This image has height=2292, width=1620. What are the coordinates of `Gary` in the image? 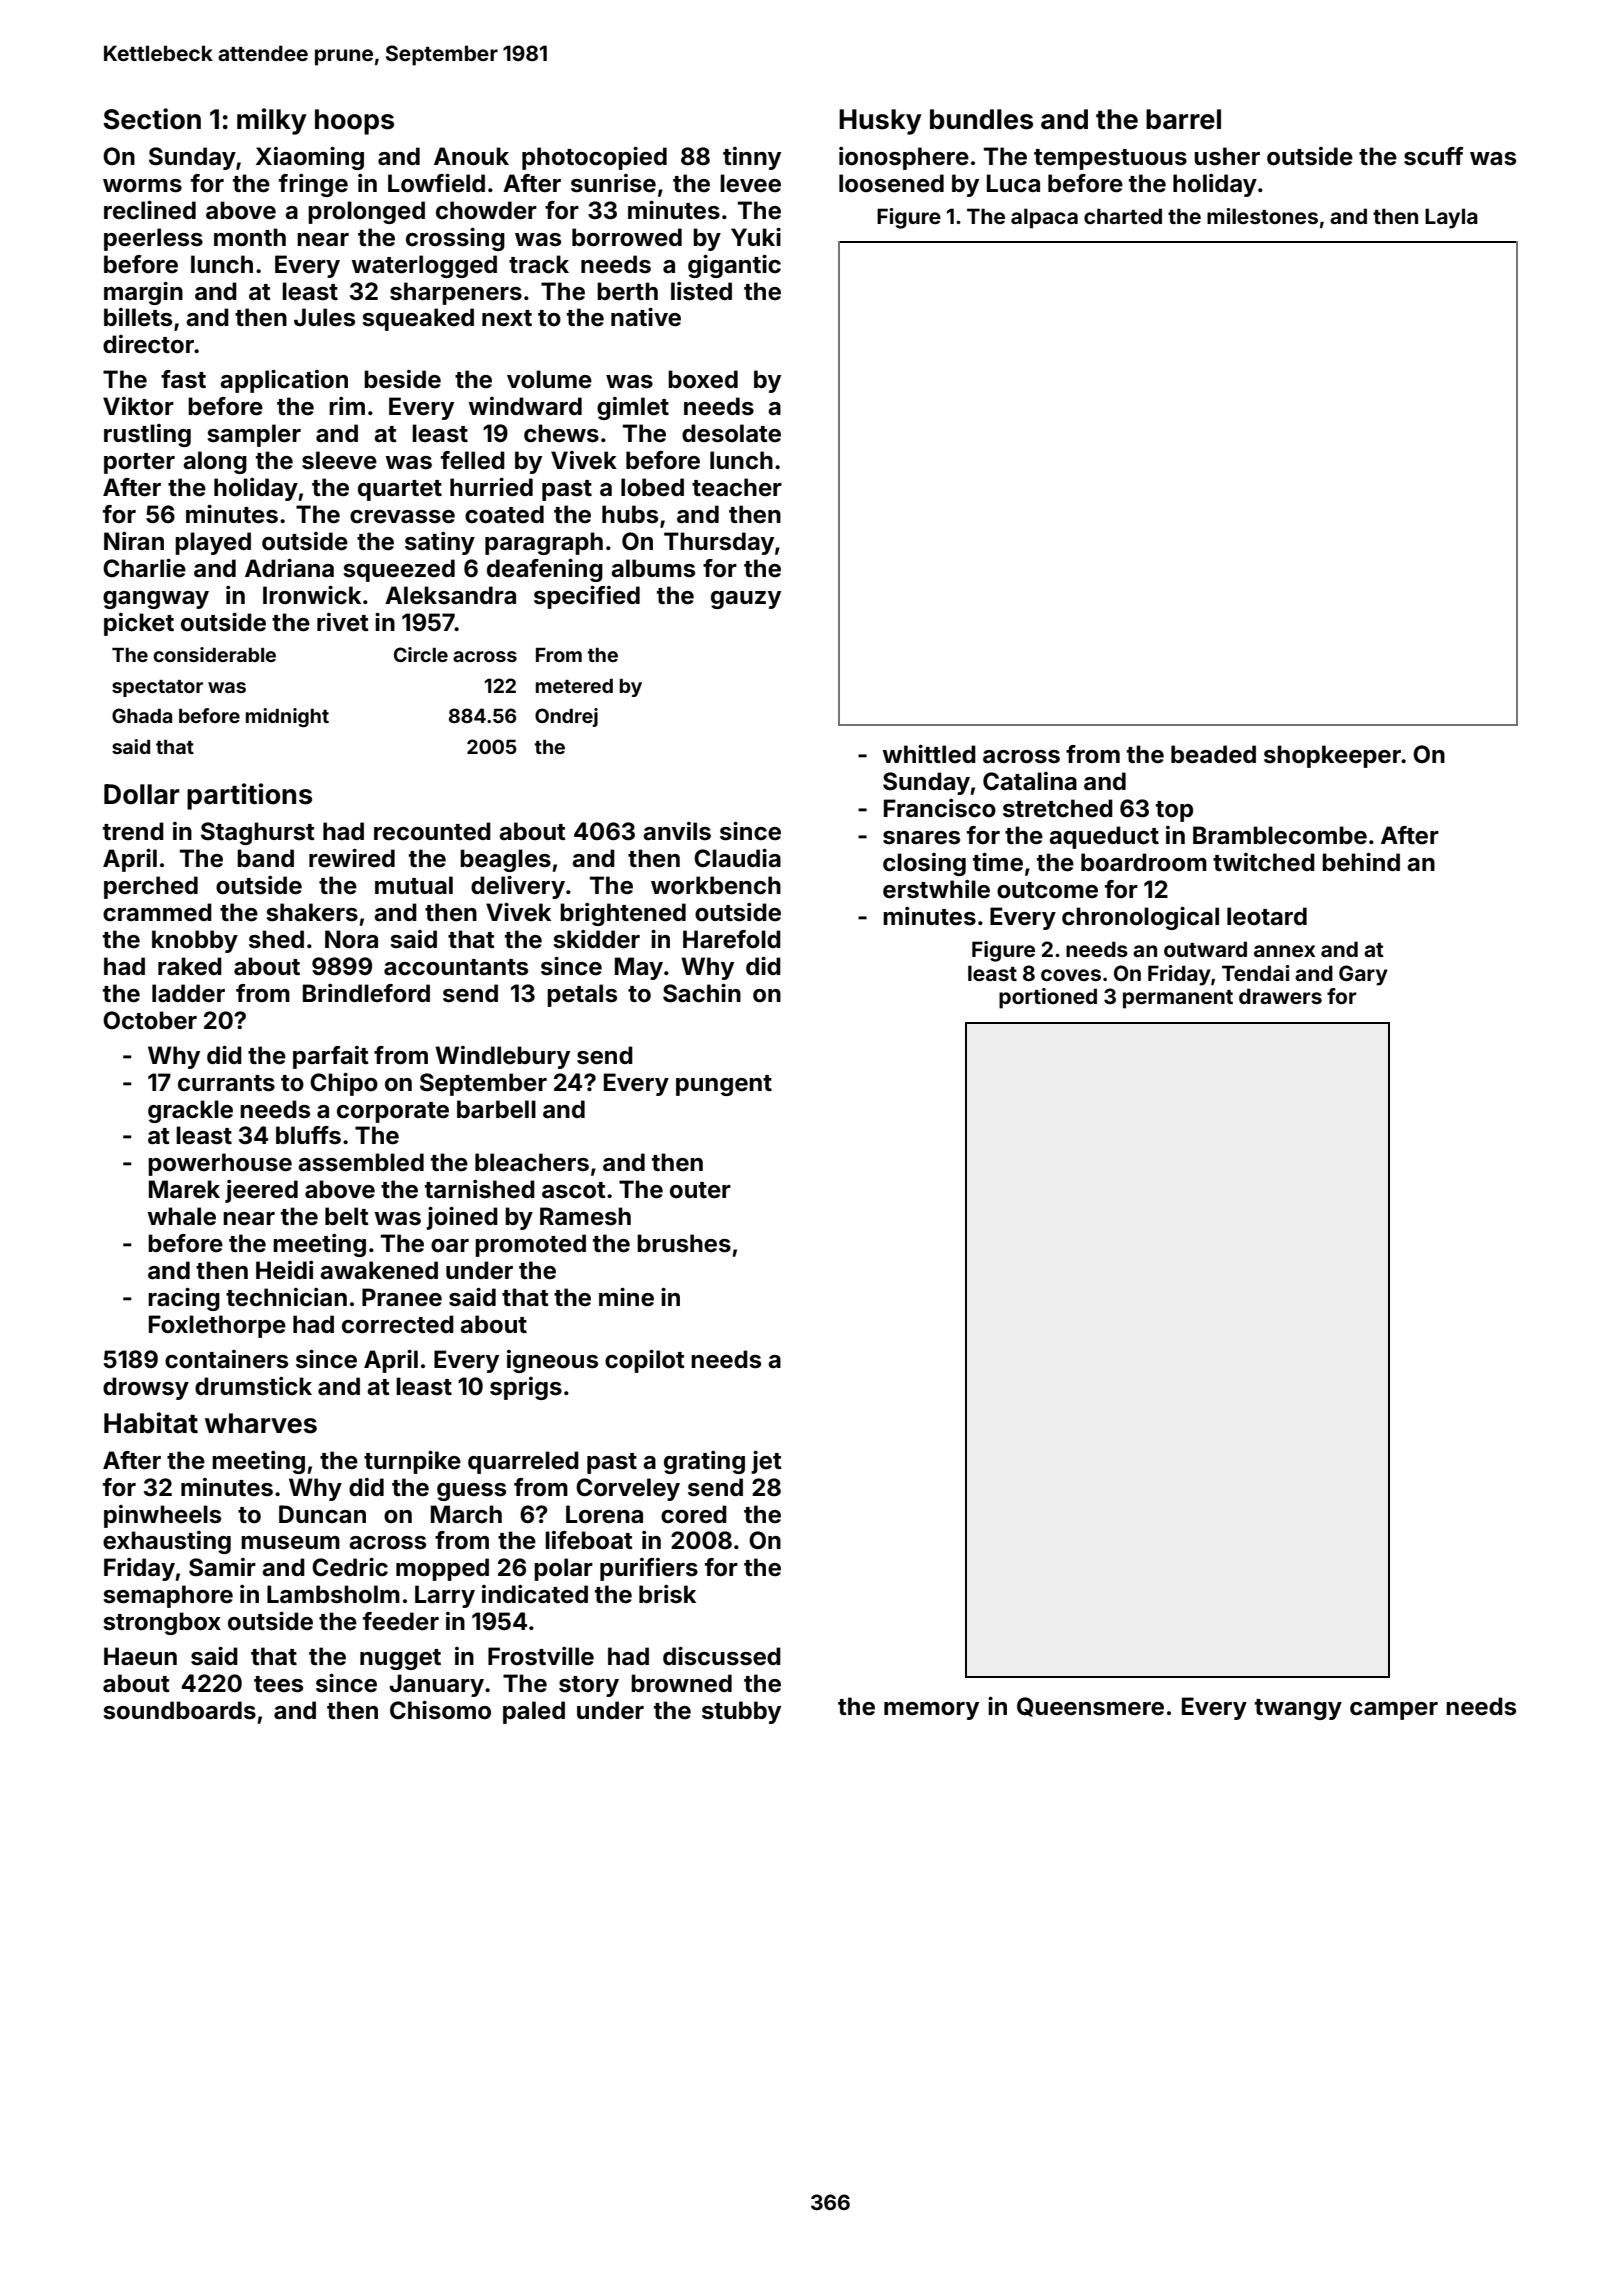 It's located at (1363, 975).
